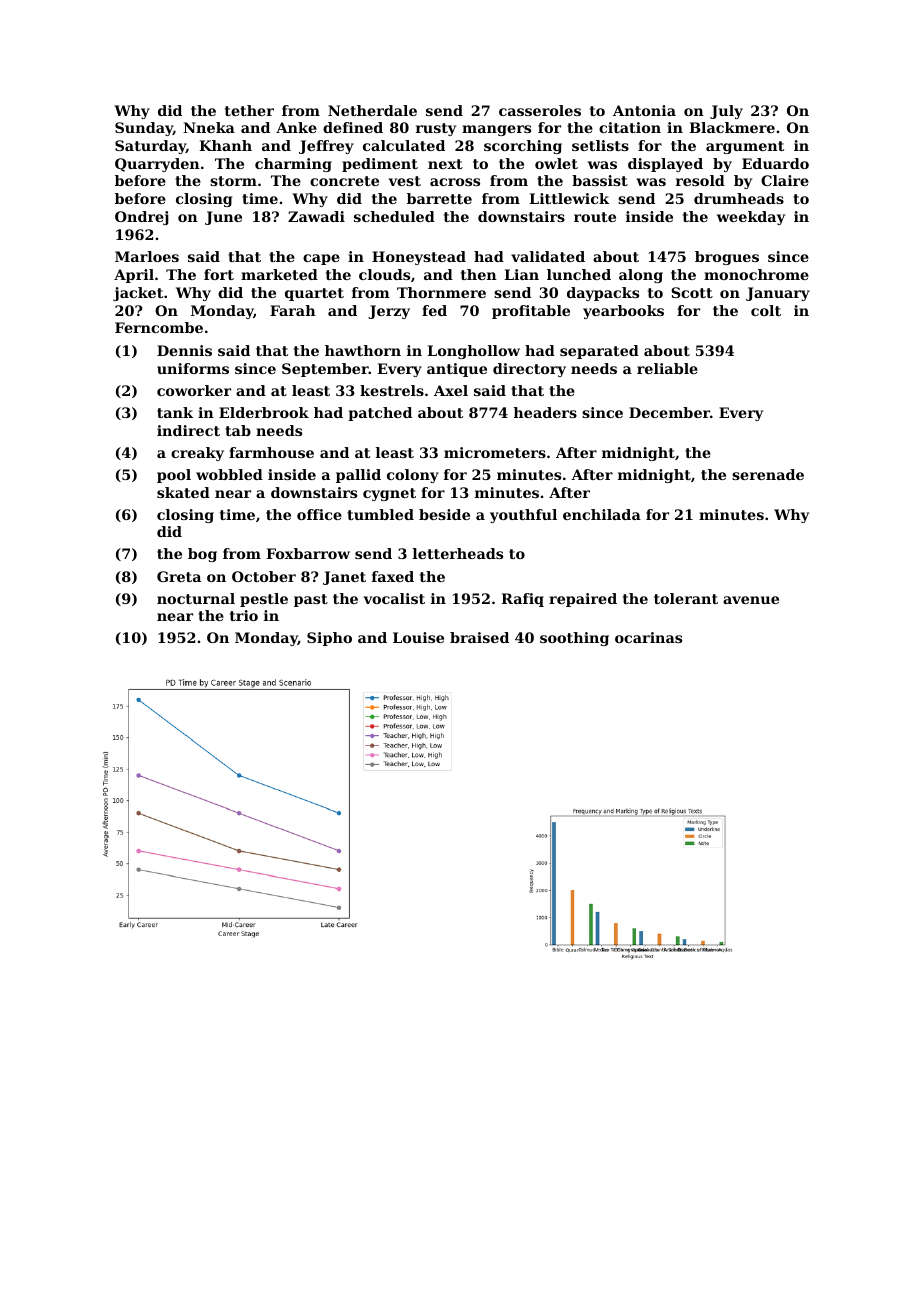  What do you see at coordinates (692, 292) in the page?
I see `Scott` at bounding box center [692, 292].
